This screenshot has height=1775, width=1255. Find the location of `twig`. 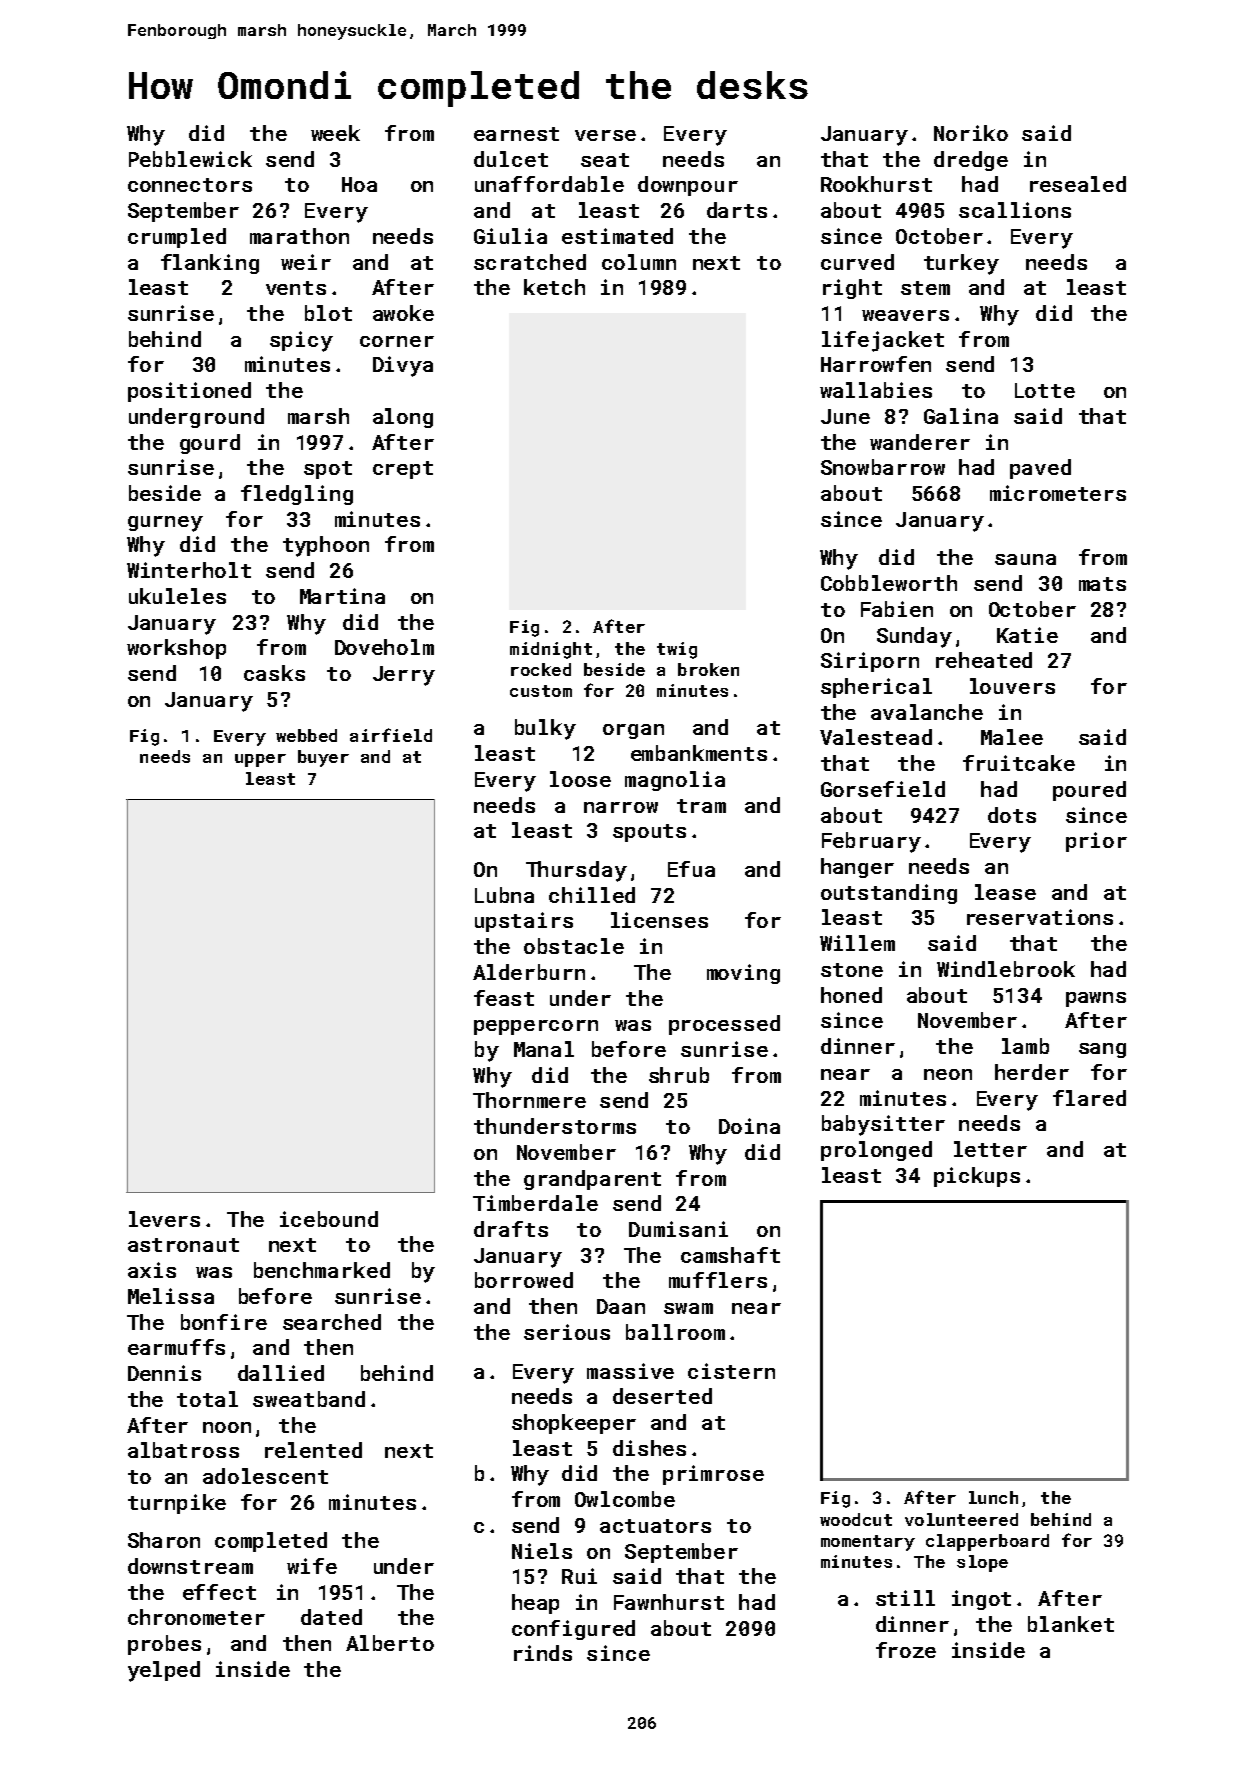

twig is located at coordinates (677, 650).
